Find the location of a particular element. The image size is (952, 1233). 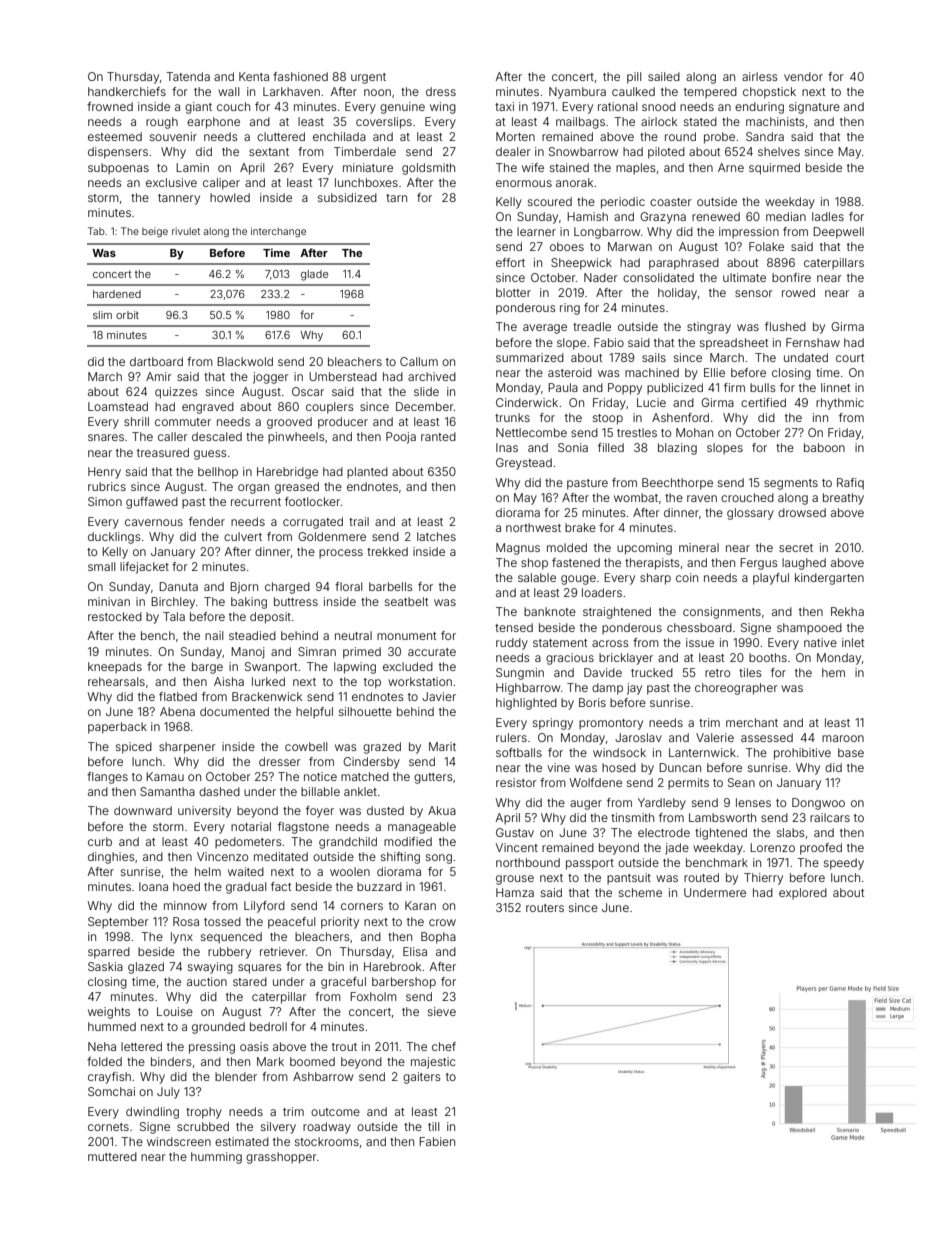

Henry is located at coordinates (104, 473).
